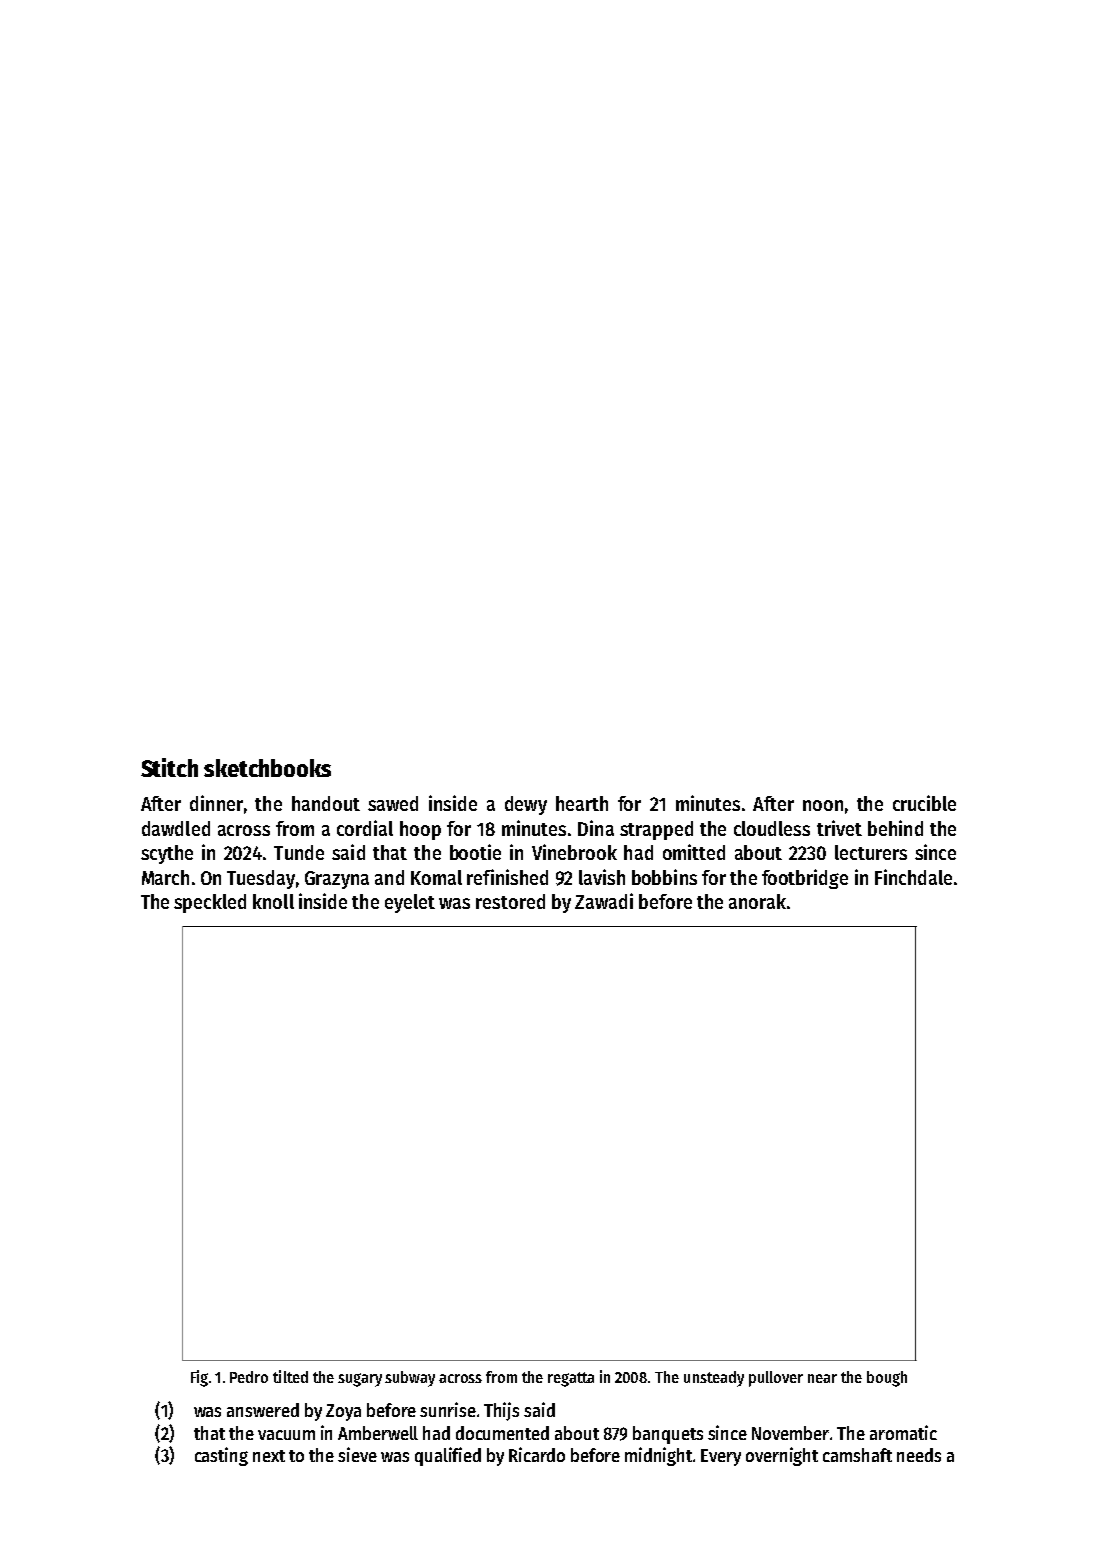  Describe the element at coordinates (249, 1377) in the screenshot. I see `Pedro` at that location.
